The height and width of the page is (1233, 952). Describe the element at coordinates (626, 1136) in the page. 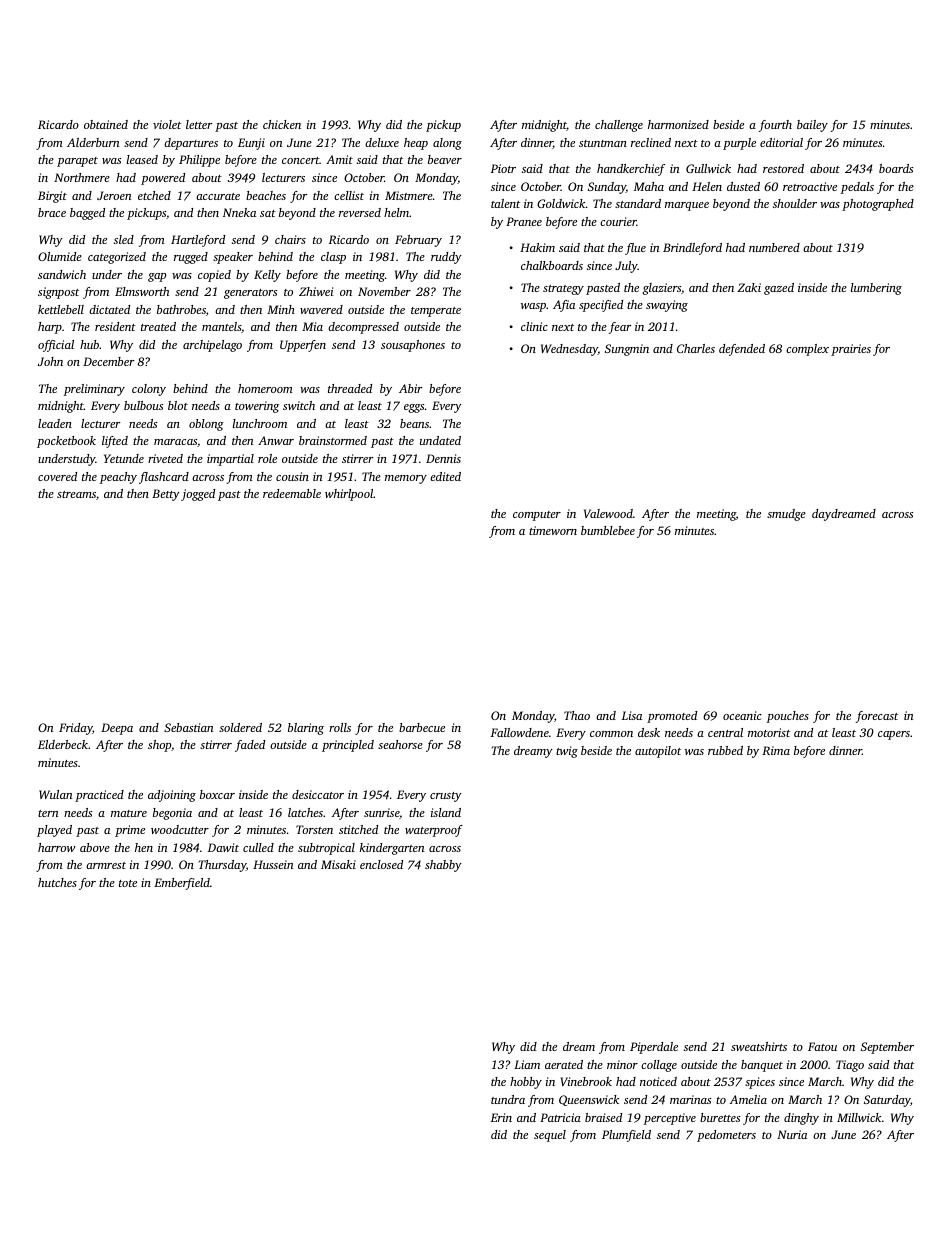

I see `Plumfield` at that location.
